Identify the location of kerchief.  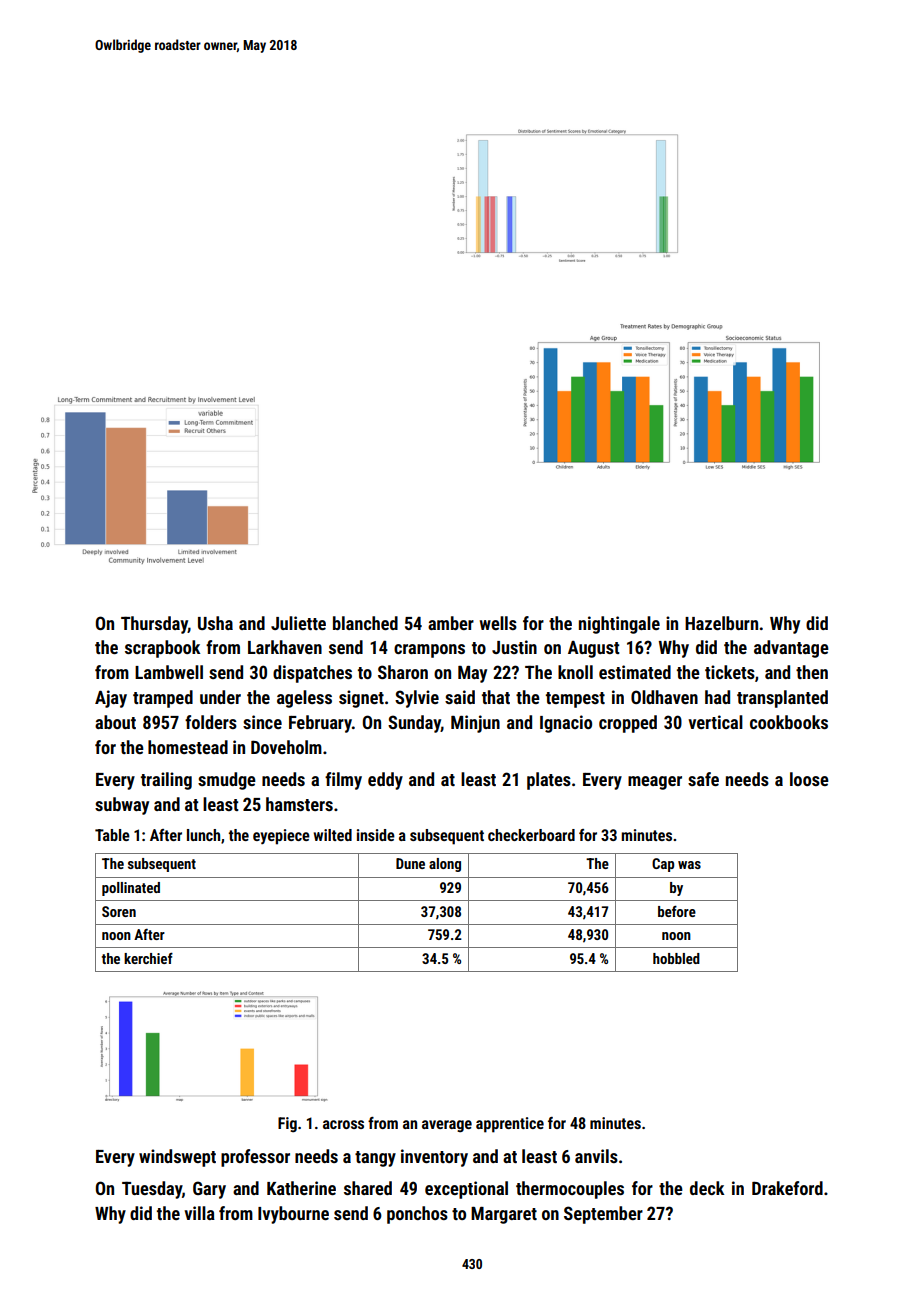
(148, 958).
